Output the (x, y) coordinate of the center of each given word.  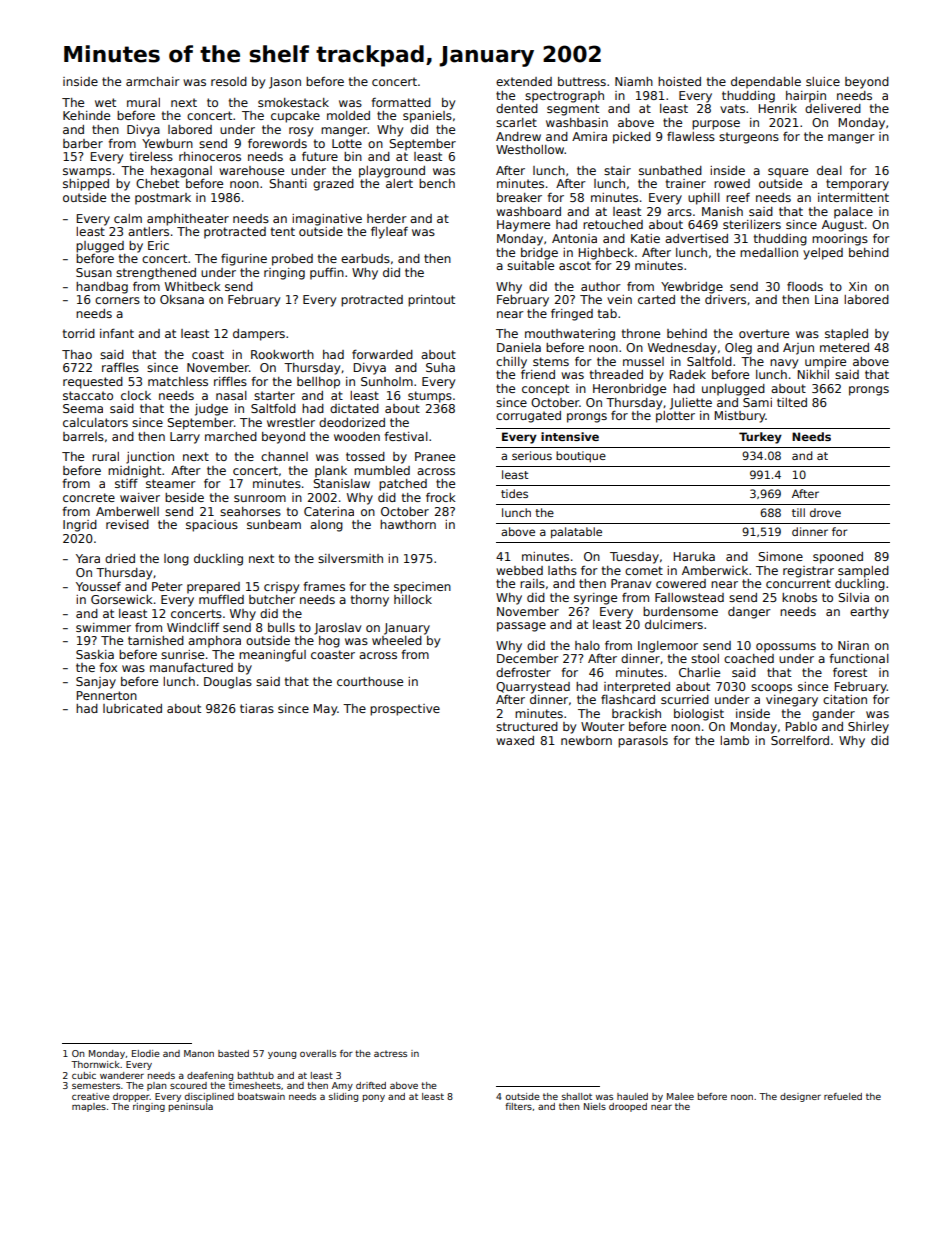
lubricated (132, 708)
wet (105, 102)
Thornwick (95, 1064)
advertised (696, 238)
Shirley (868, 728)
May (325, 710)
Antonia (574, 238)
